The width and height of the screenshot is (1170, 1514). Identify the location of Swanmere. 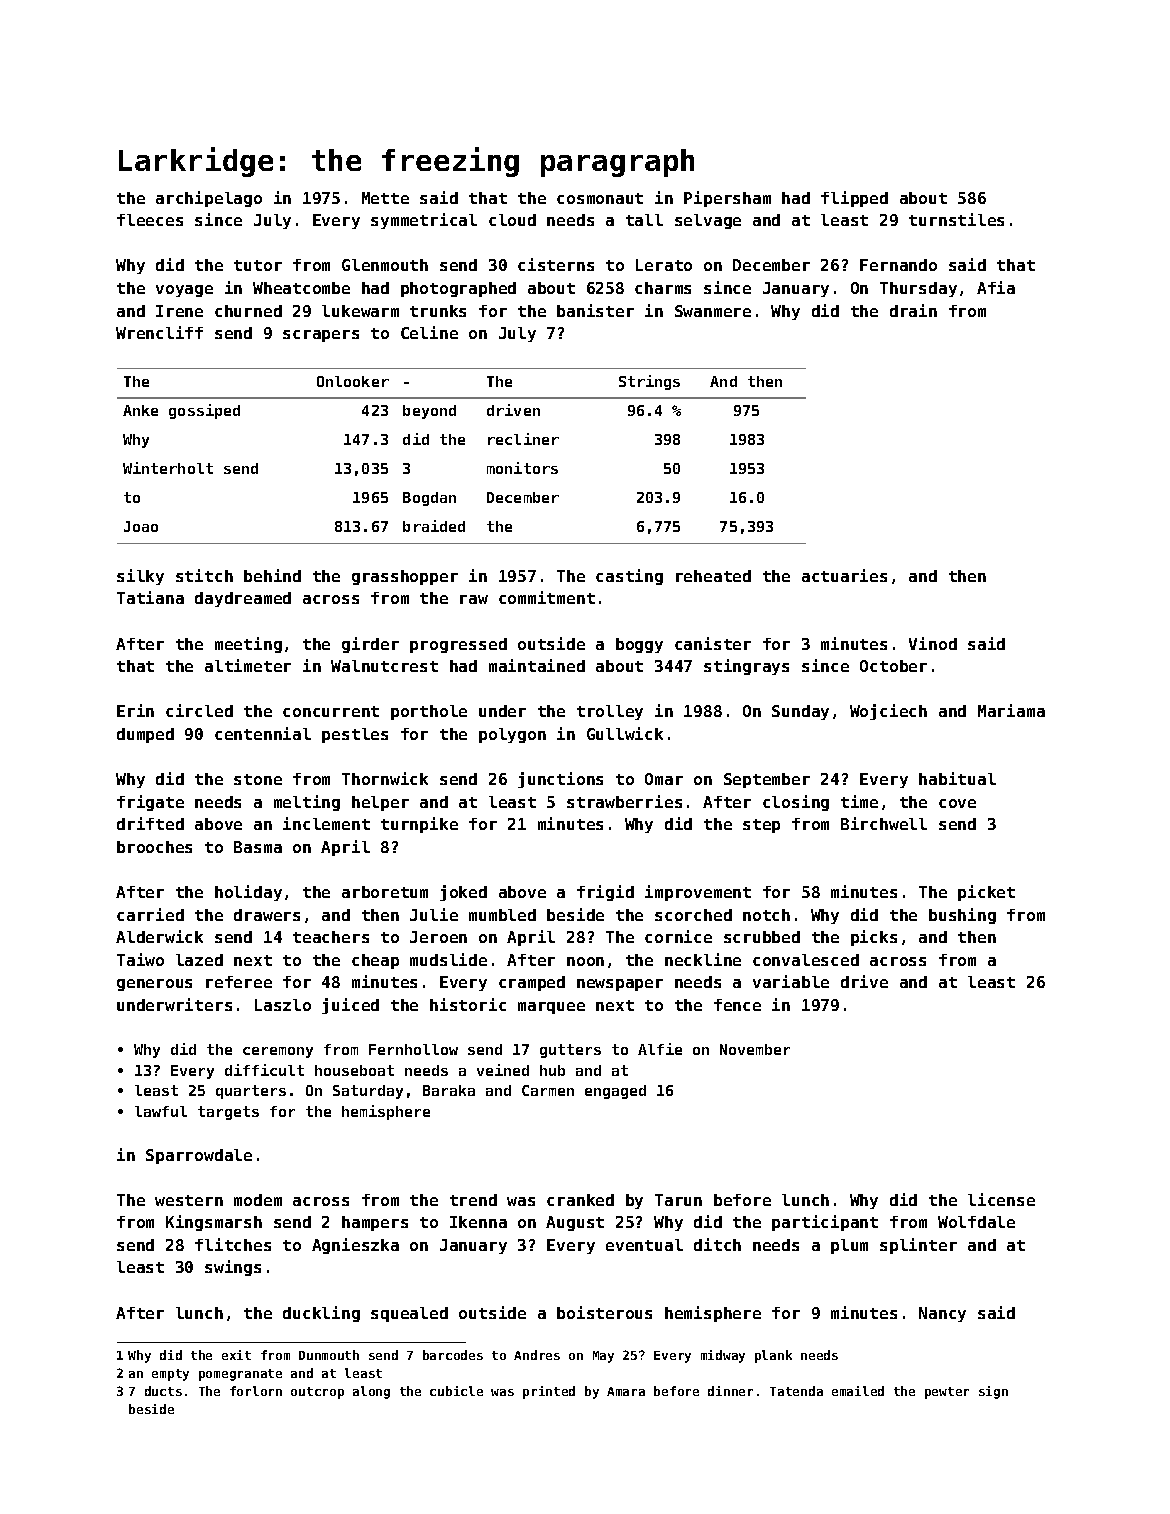
(713, 311).
